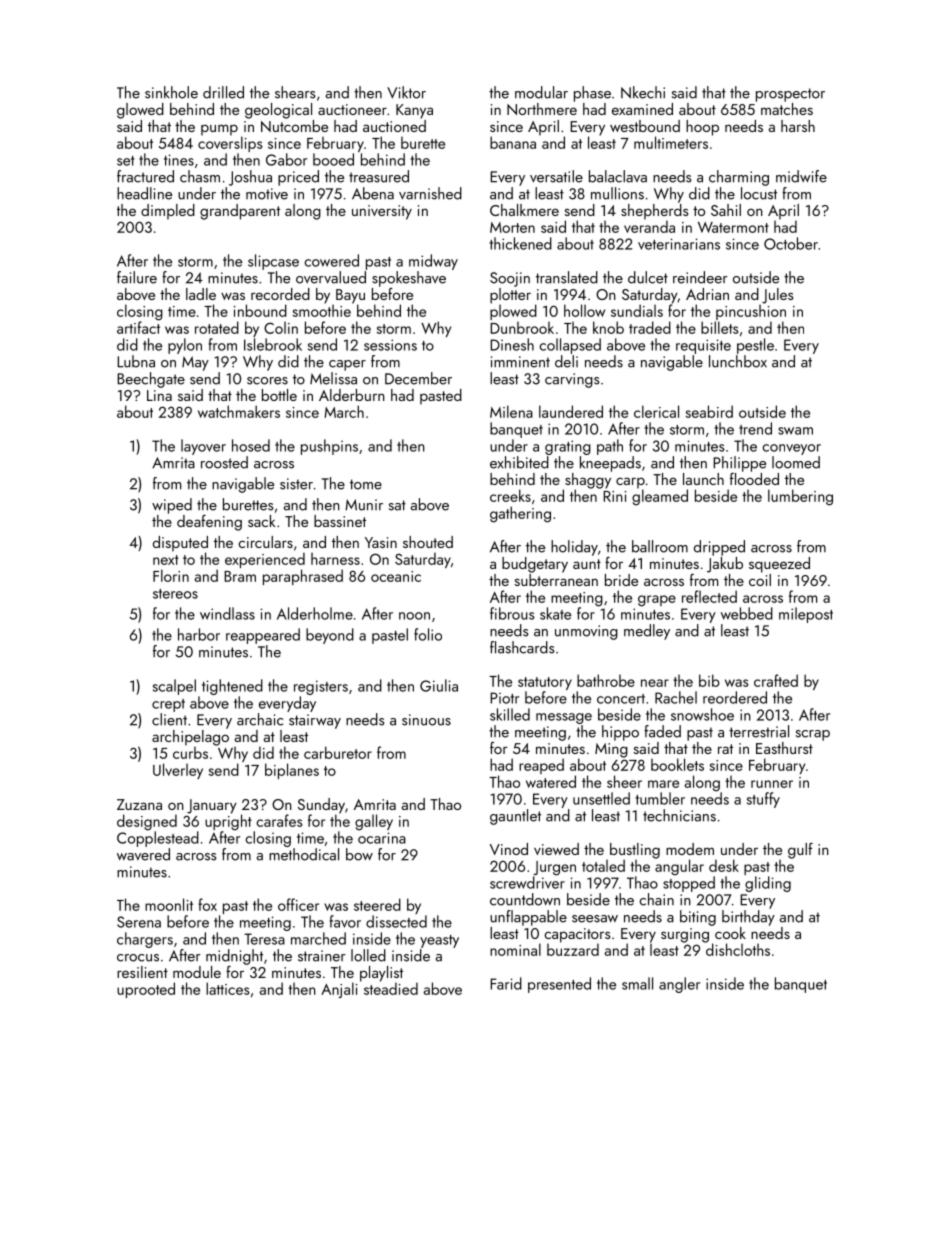 This screenshot has width=952, height=1233. I want to click on subterranean, so click(556, 580).
